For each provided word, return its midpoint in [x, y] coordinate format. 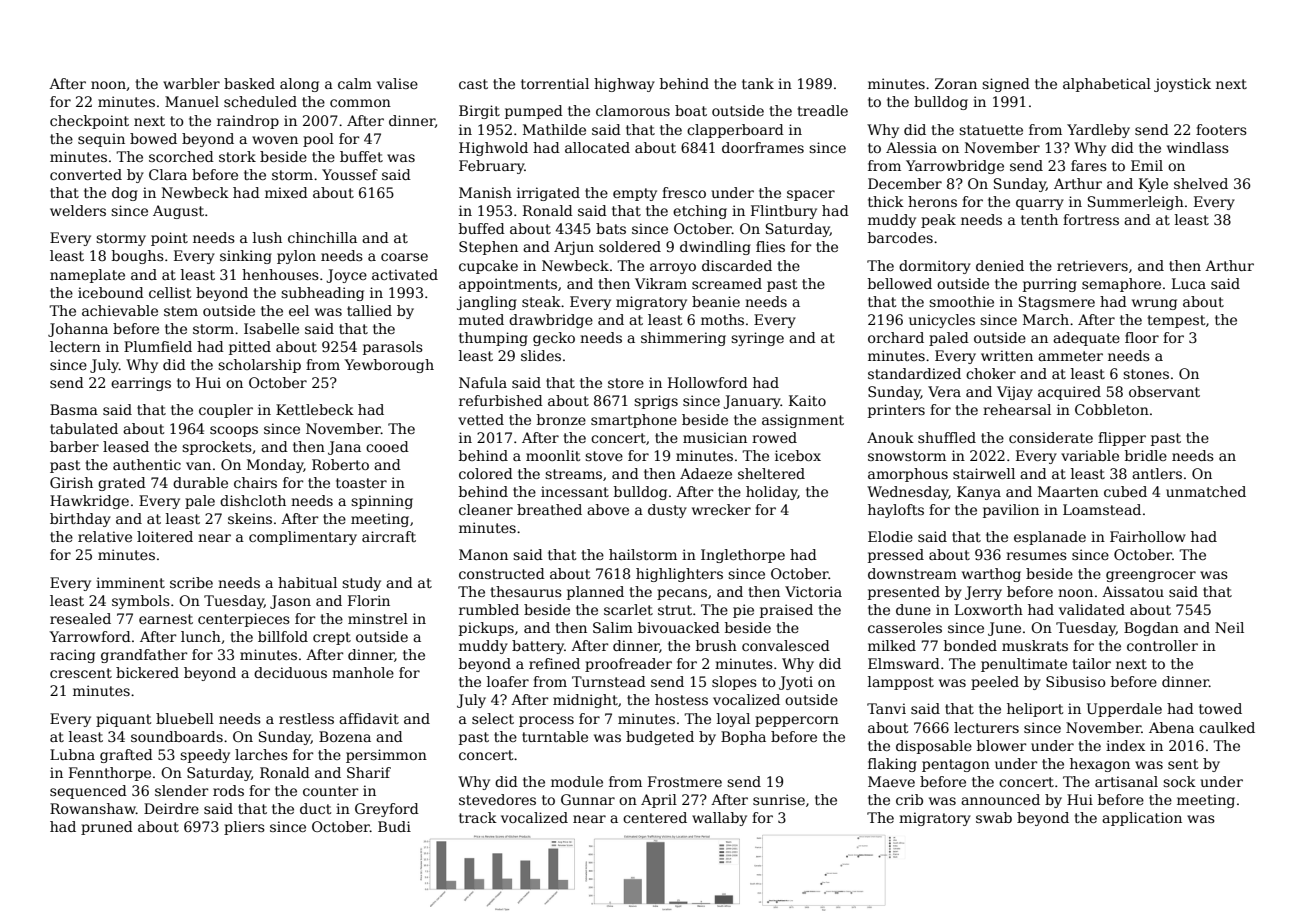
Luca [1189, 283]
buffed [482, 228]
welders [78, 210]
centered [655, 817]
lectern [75, 346]
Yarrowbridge [955, 167]
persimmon [386, 756]
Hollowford [708, 382]
